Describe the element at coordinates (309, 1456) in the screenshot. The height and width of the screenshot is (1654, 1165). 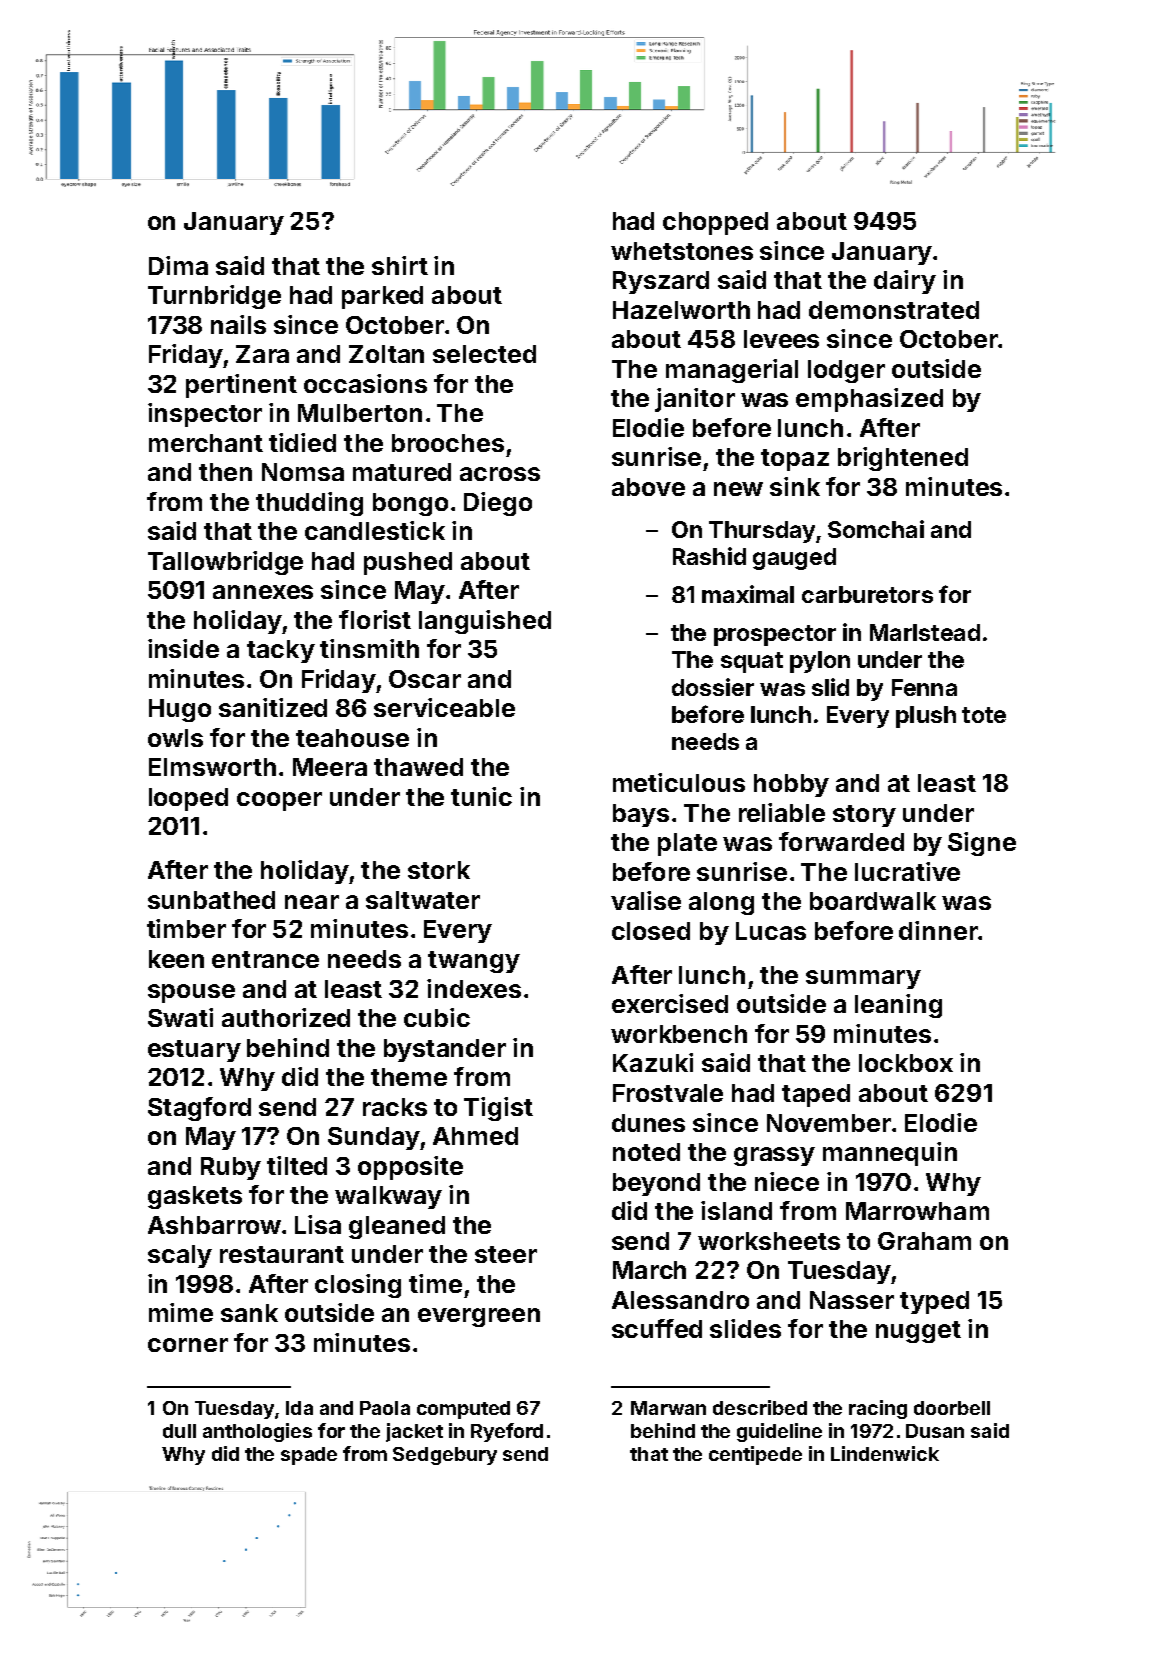
I see `spade` at that location.
